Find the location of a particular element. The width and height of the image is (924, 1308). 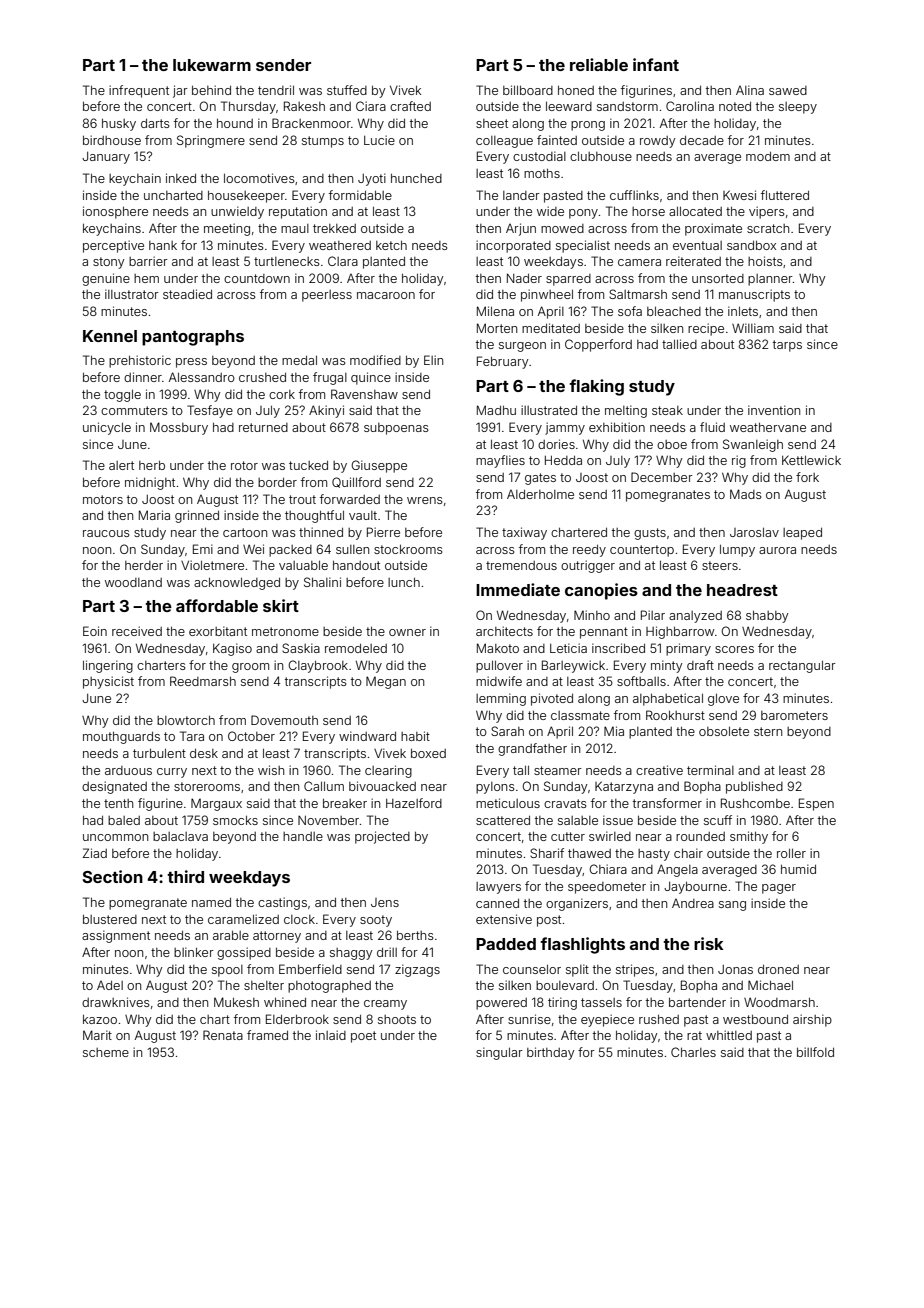

midwife is located at coordinates (499, 681).
